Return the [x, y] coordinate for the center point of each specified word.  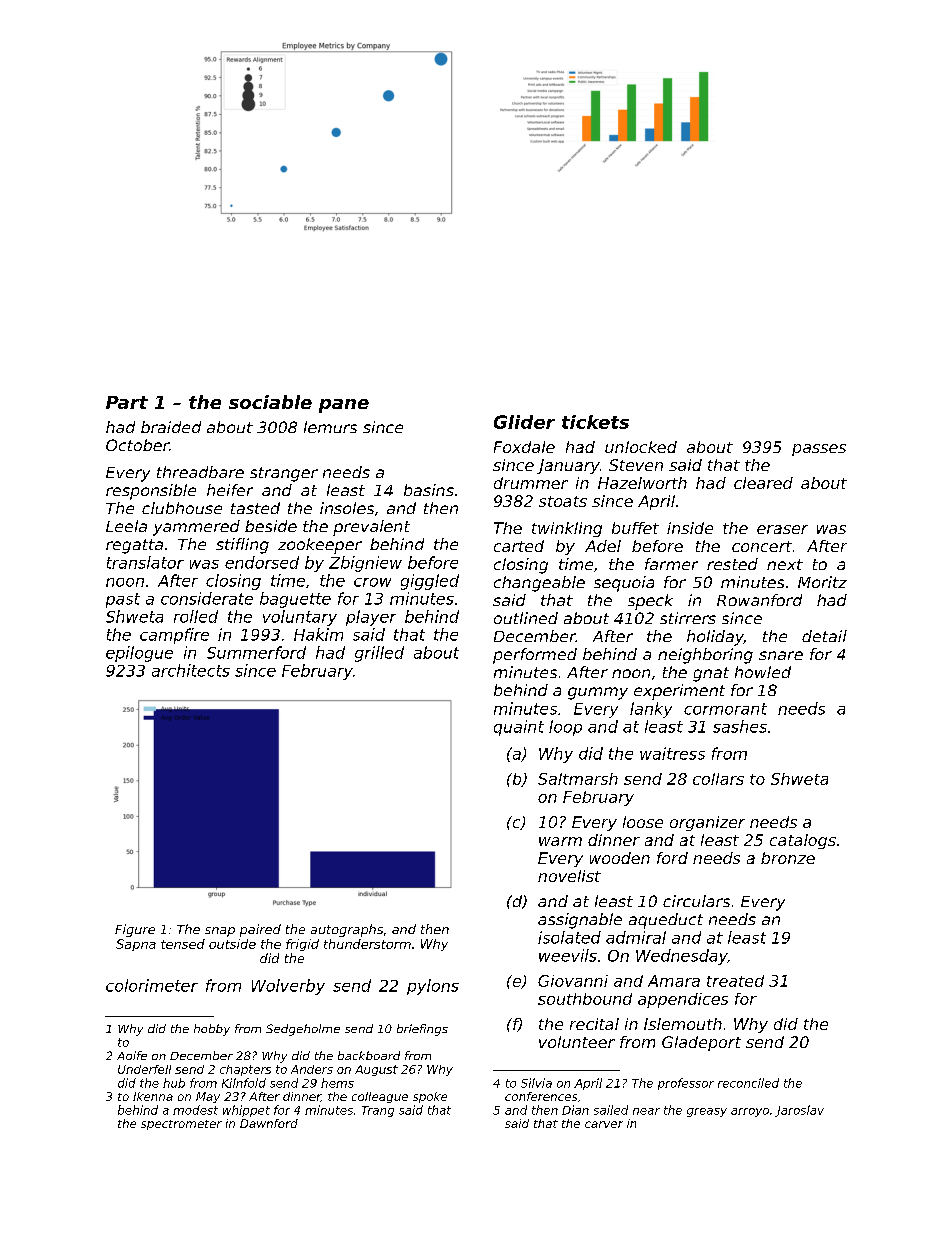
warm [560, 841]
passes [819, 450]
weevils [568, 955]
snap [220, 932]
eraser [782, 529]
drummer [531, 483]
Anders [312, 1069]
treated [735, 981]
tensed [183, 944]
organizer [707, 823]
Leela [126, 526]
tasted [255, 508]
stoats [563, 501]
